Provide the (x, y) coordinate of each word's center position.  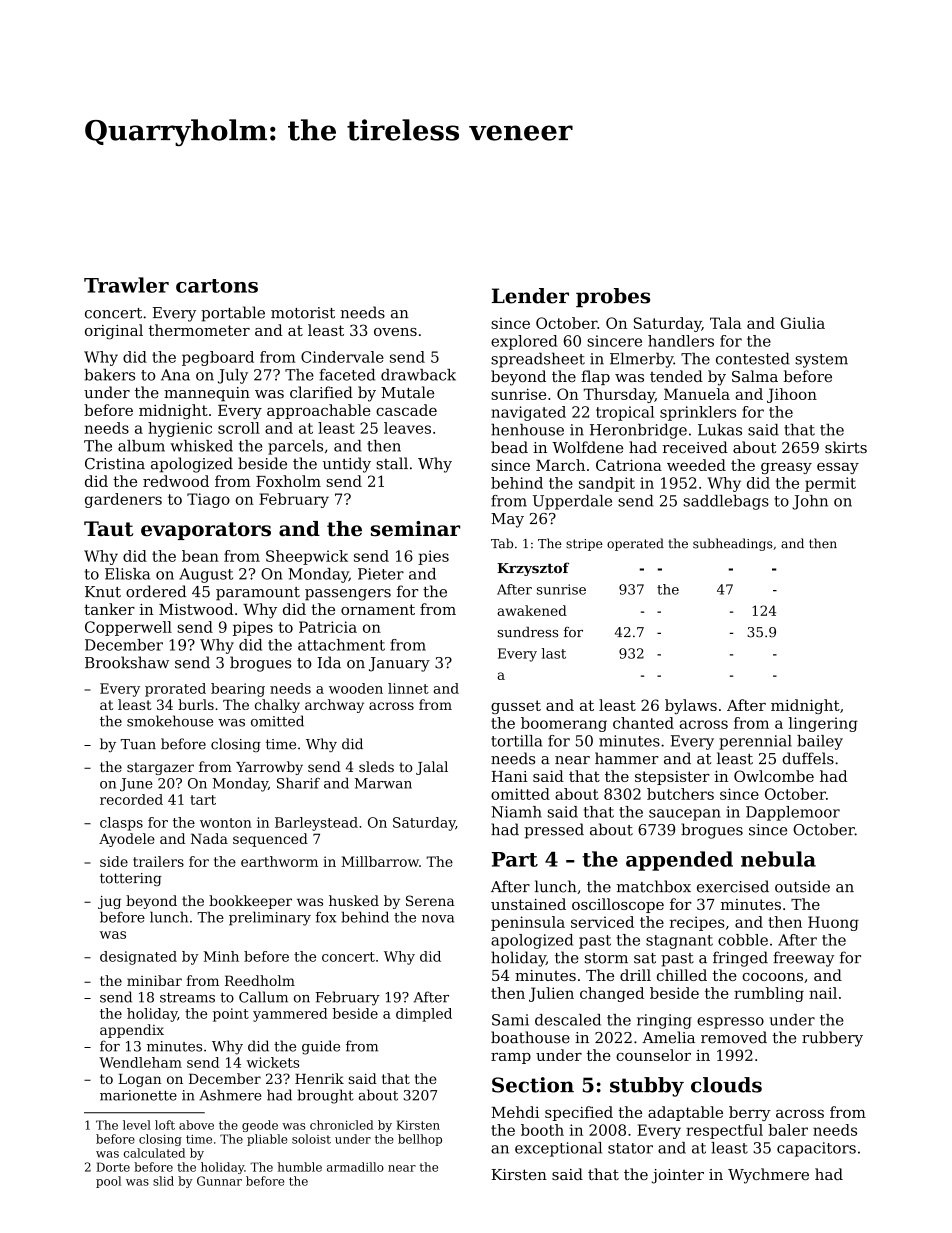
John (810, 502)
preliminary (270, 918)
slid (163, 1181)
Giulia (803, 323)
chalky (277, 706)
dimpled (424, 1015)
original (114, 332)
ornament (378, 609)
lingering (823, 724)
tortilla (516, 741)
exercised (733, 886)
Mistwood (196, 609)
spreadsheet (538, 360)
